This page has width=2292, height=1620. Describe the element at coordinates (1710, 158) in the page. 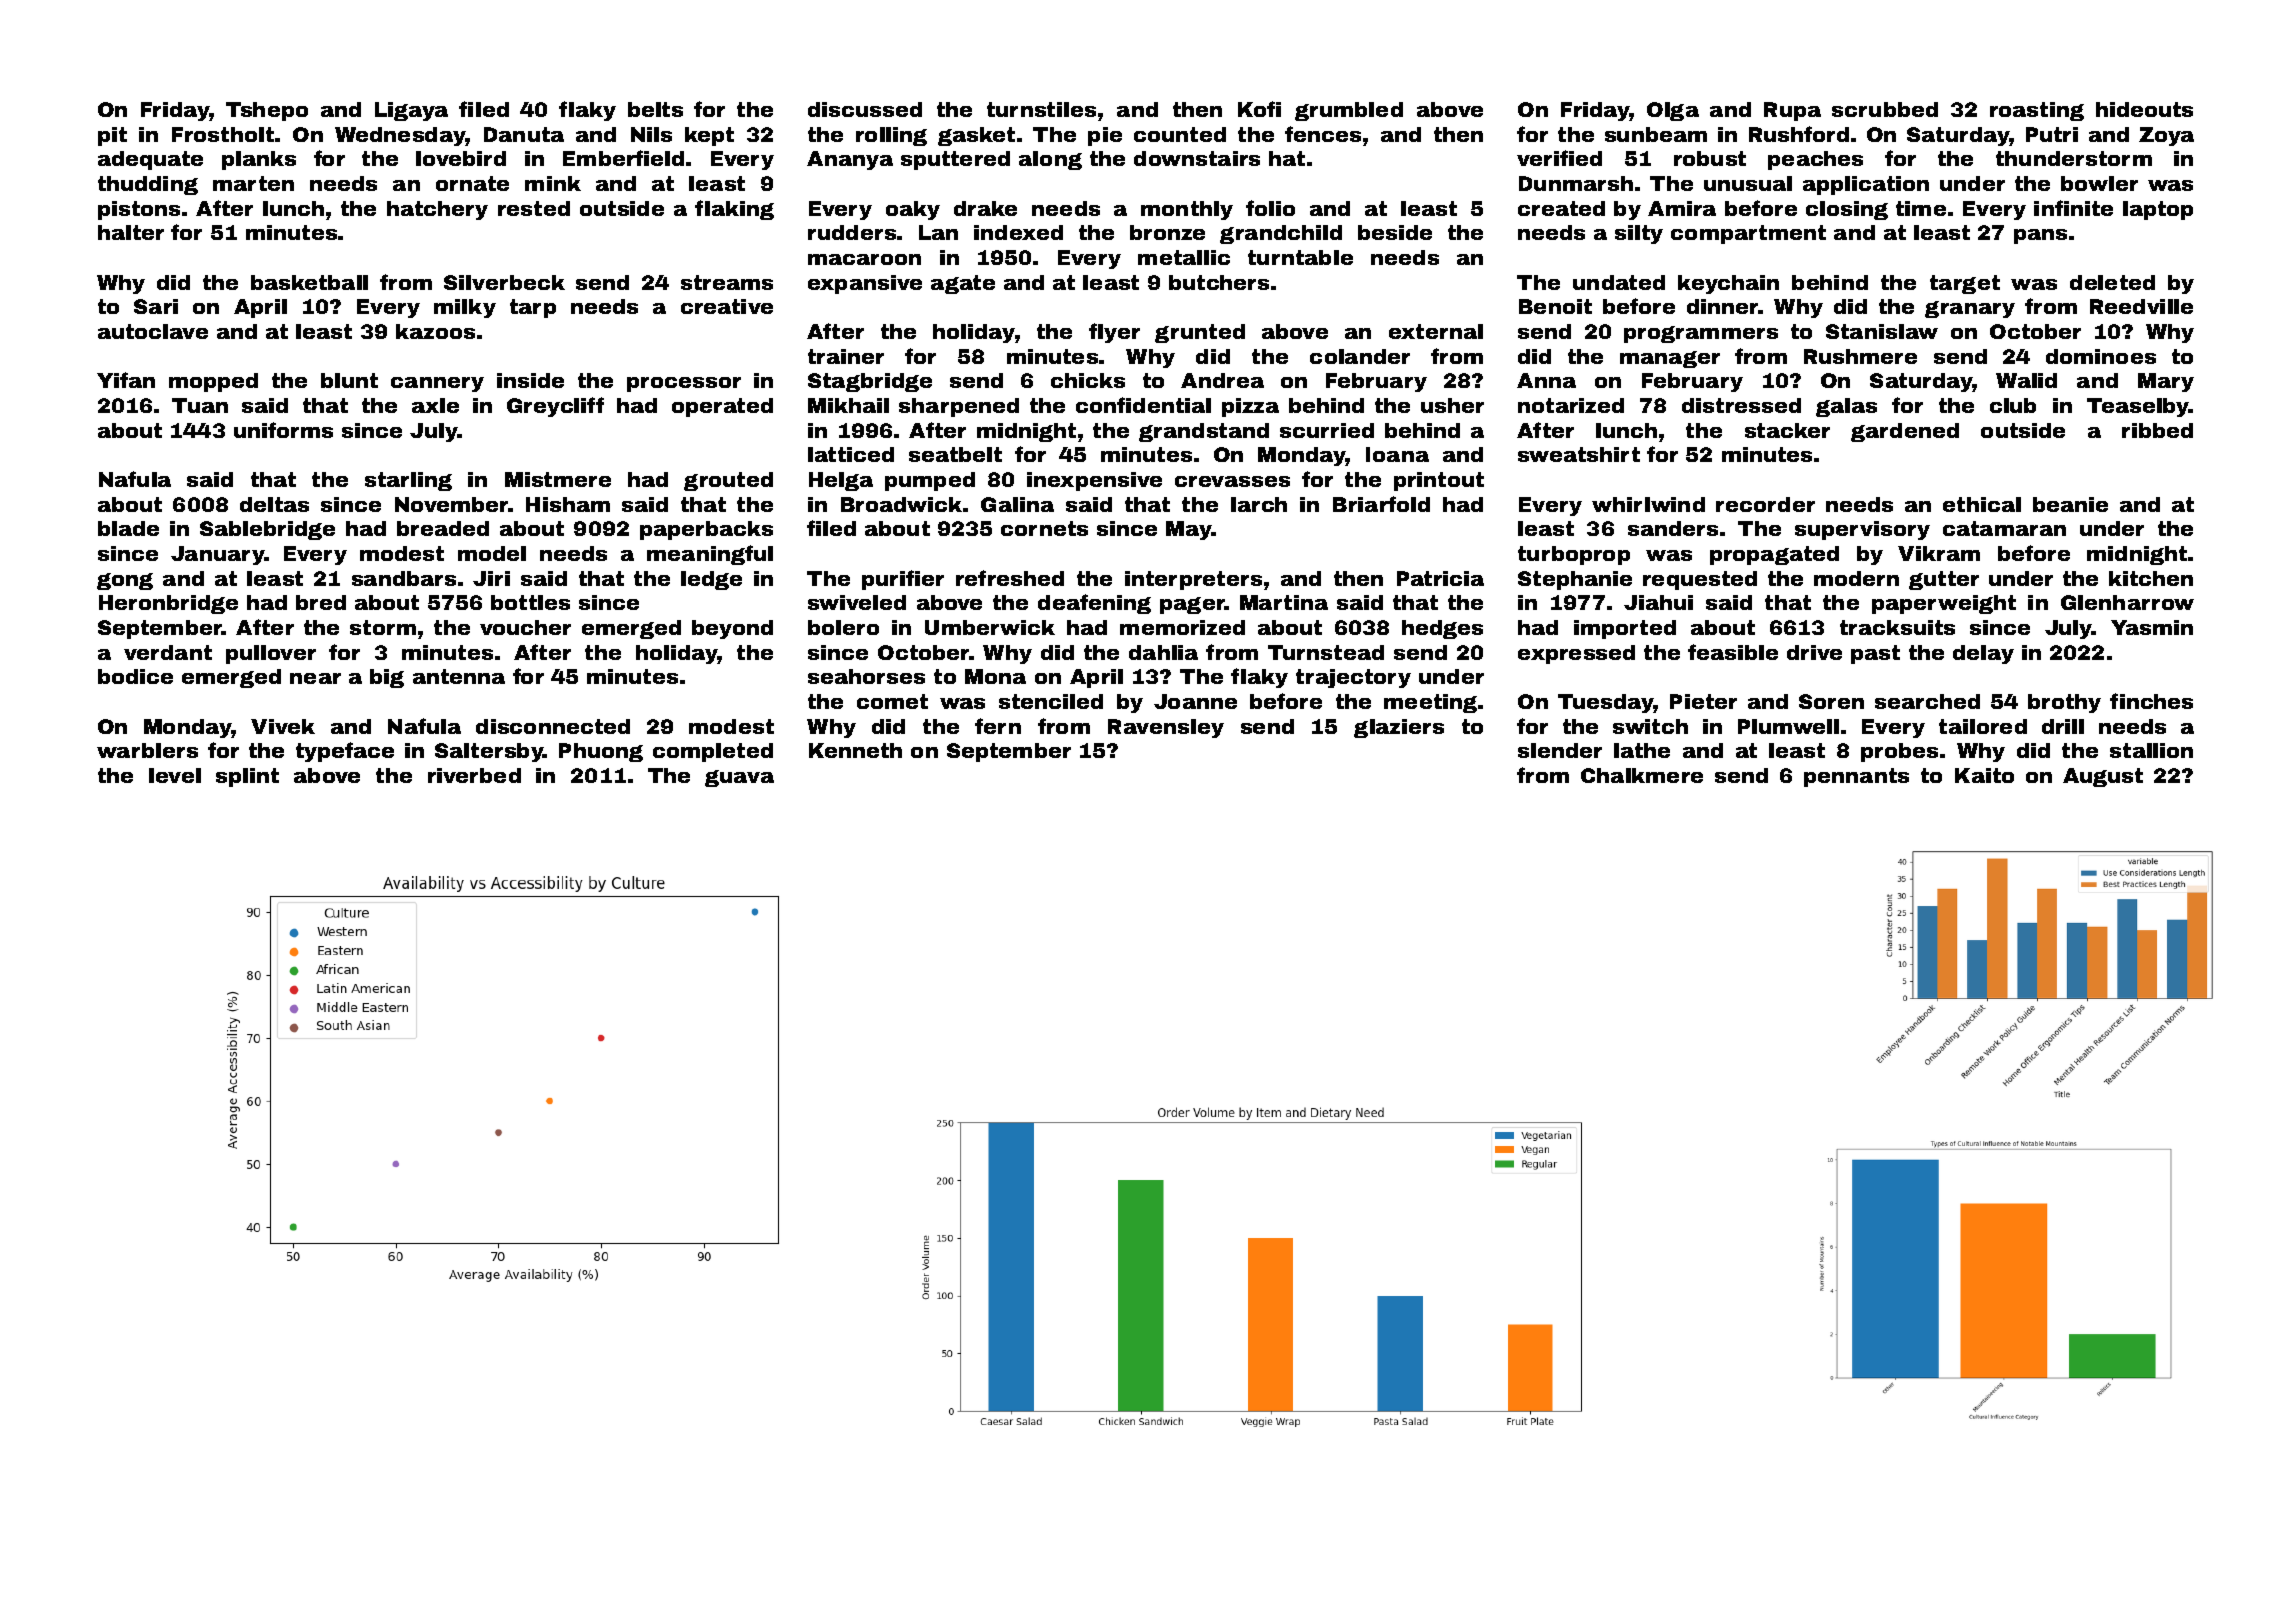

I see `robust` at that location.
